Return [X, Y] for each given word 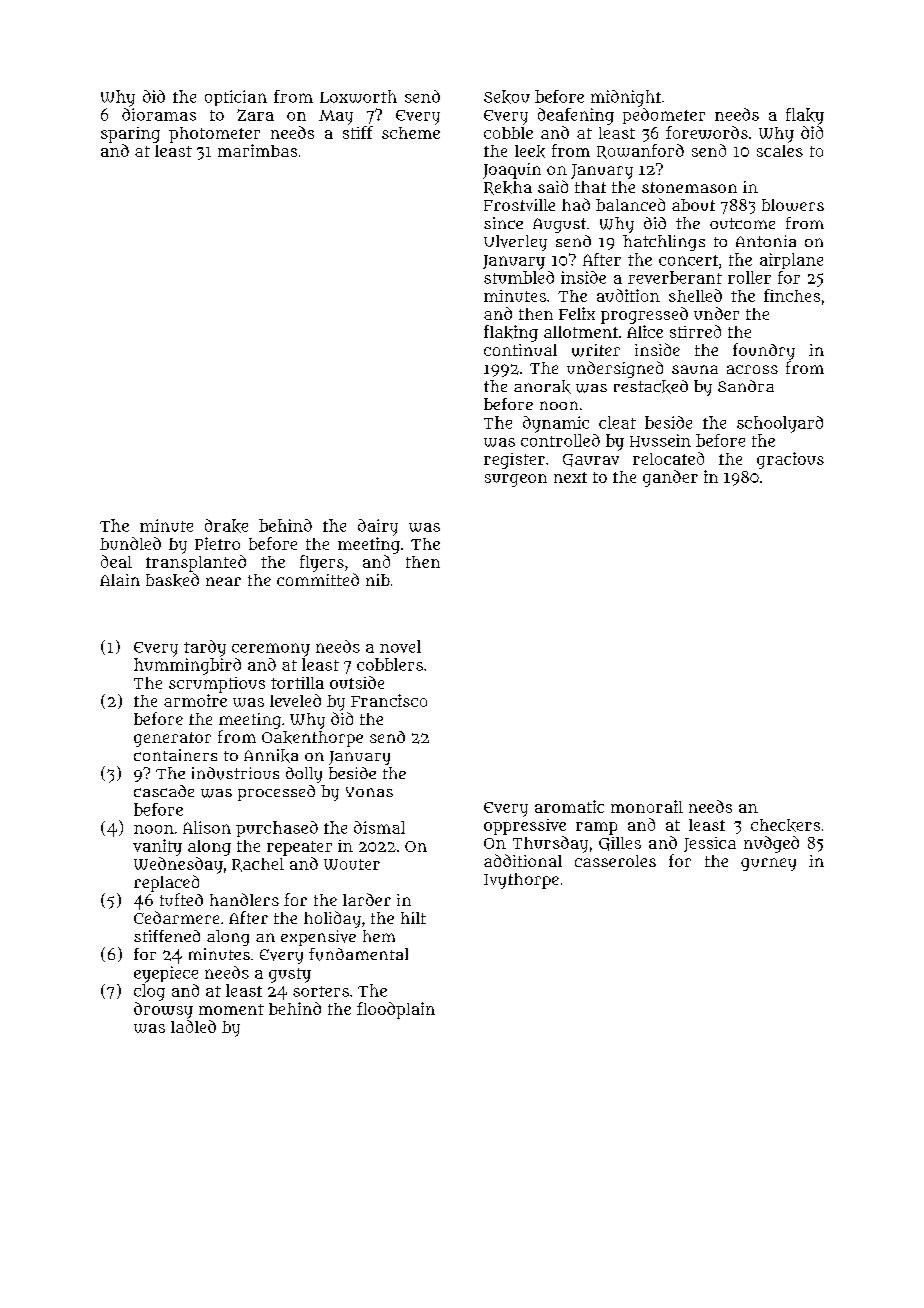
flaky [805, 116]
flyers [322, 563]
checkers [785, 825]
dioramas [159, 114]
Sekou [507, 97]
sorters [321, 991]
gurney [768, 864]
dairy [378, 527]
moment [231, 1009]
